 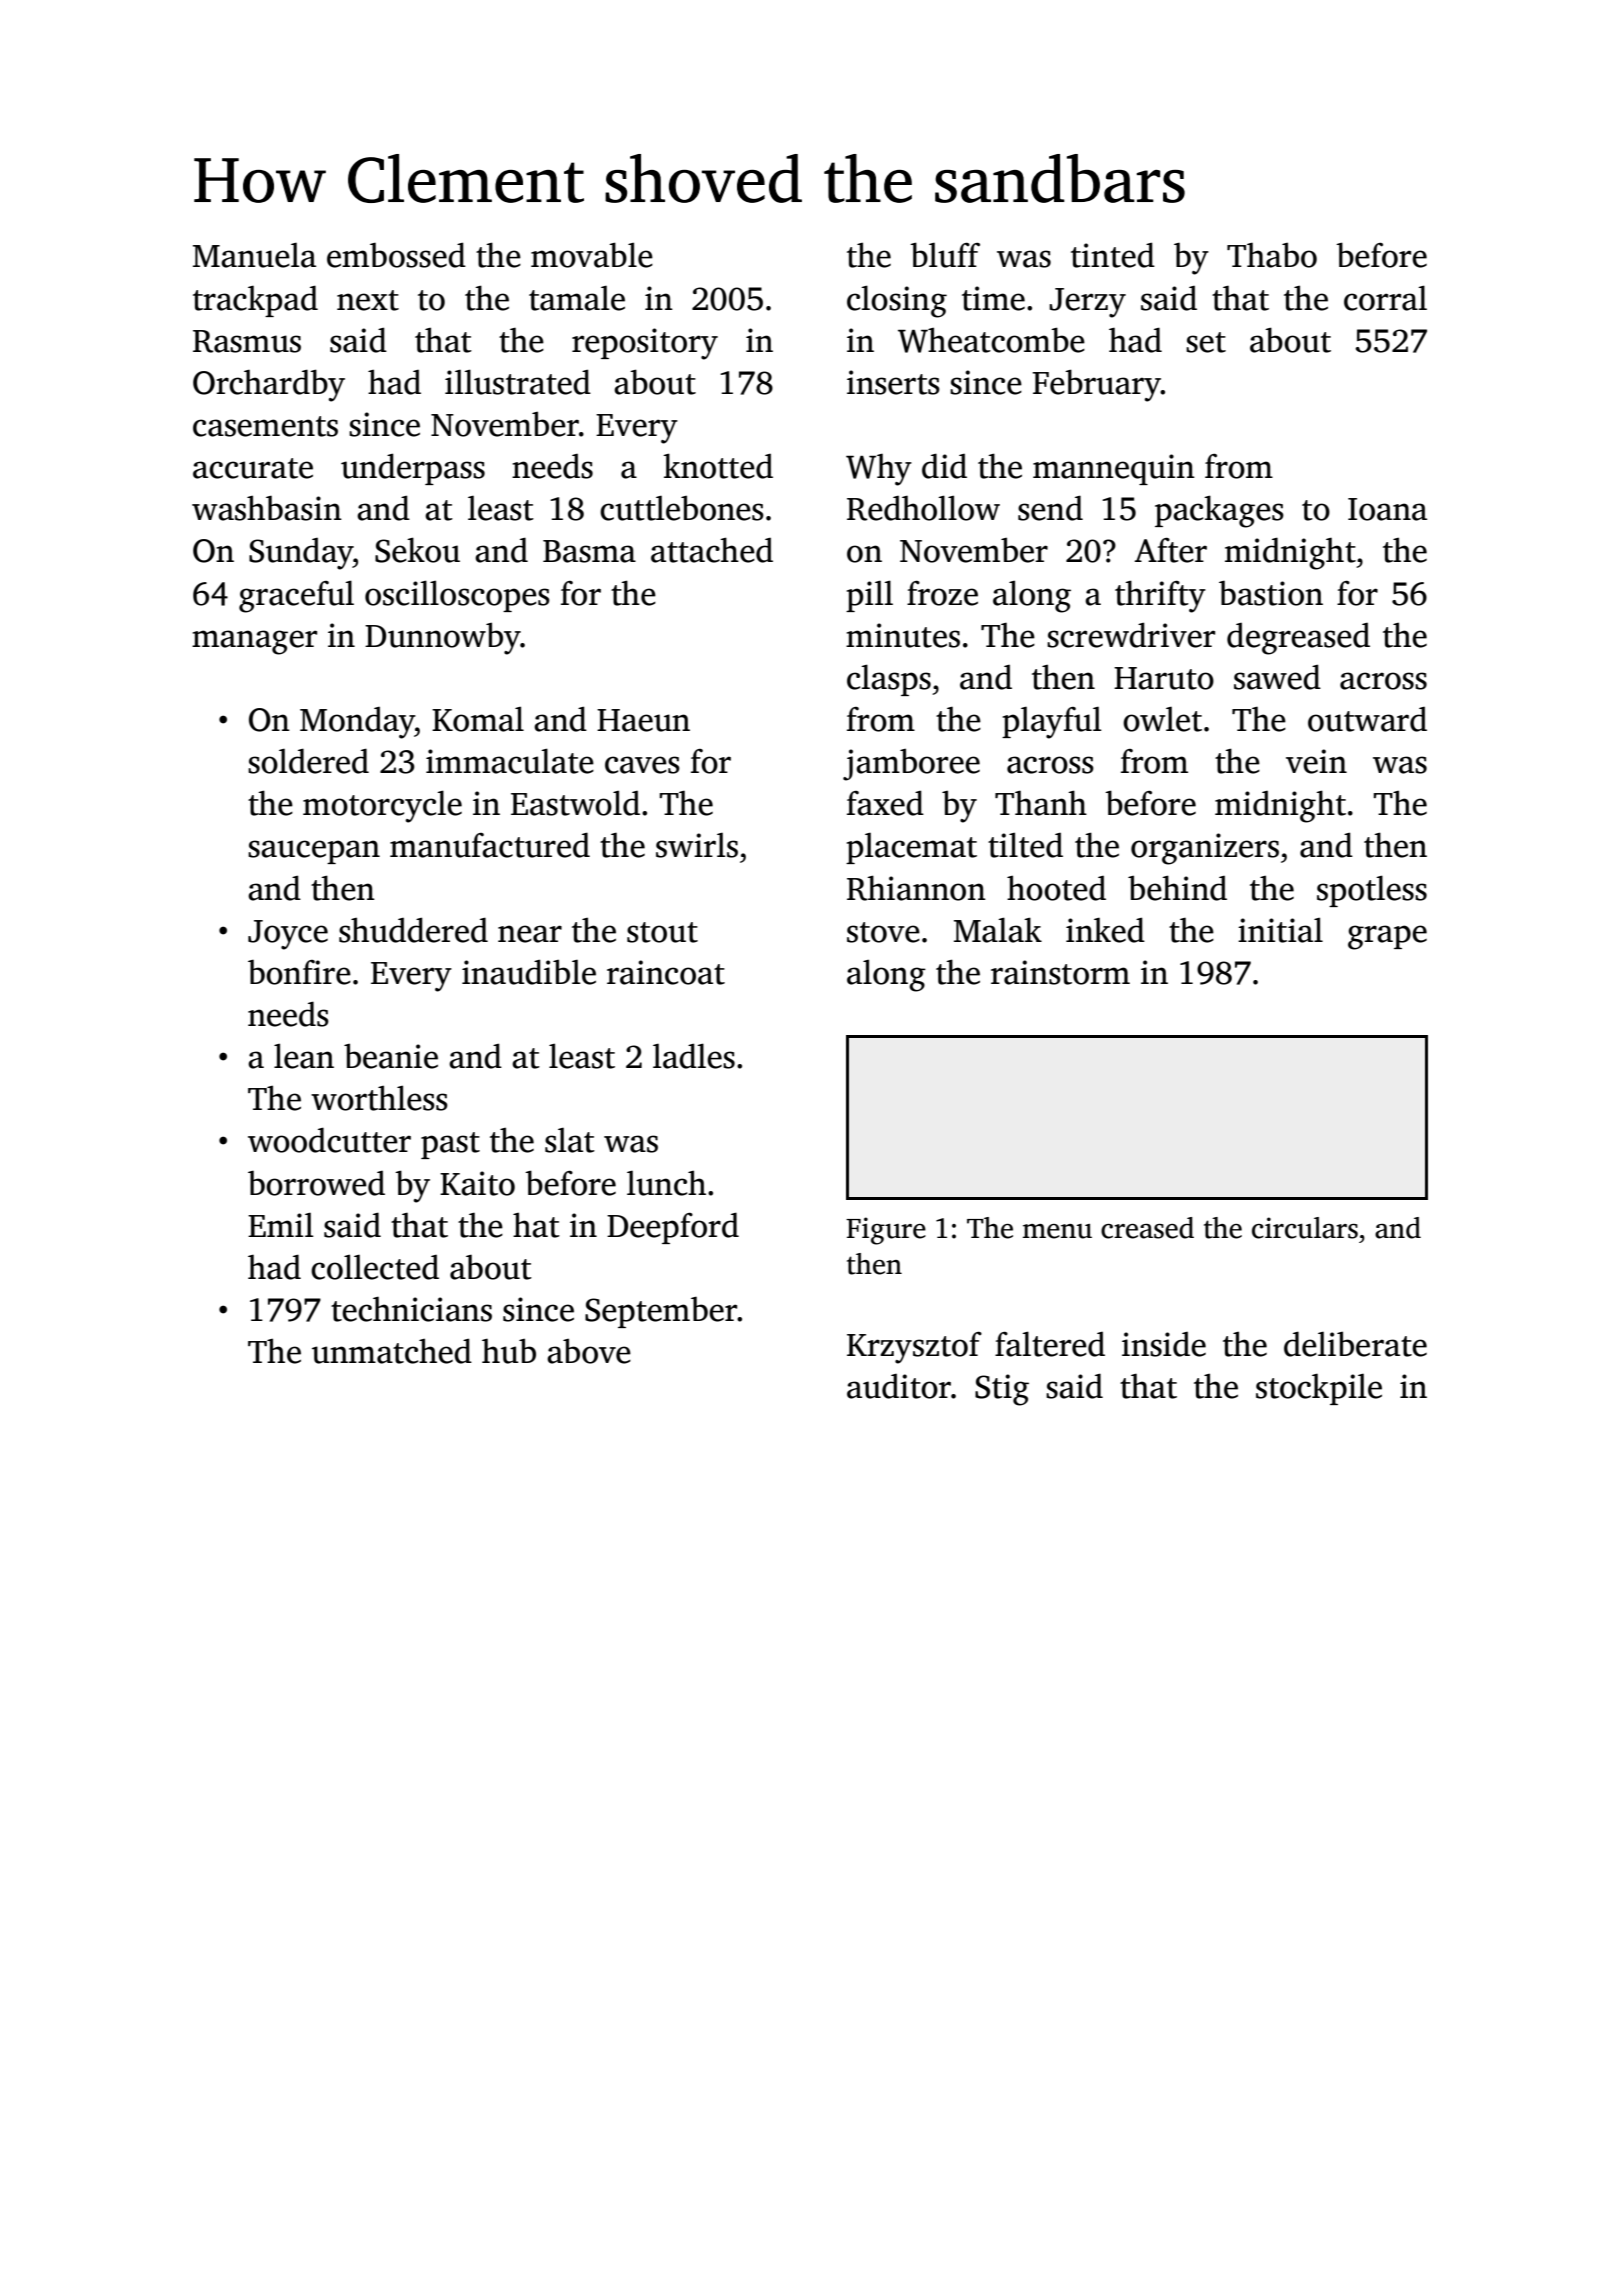 What do you see at coordinates (391, 1056) in the screenshot?
I see `beanie` at bounding box center [391, 1056].
